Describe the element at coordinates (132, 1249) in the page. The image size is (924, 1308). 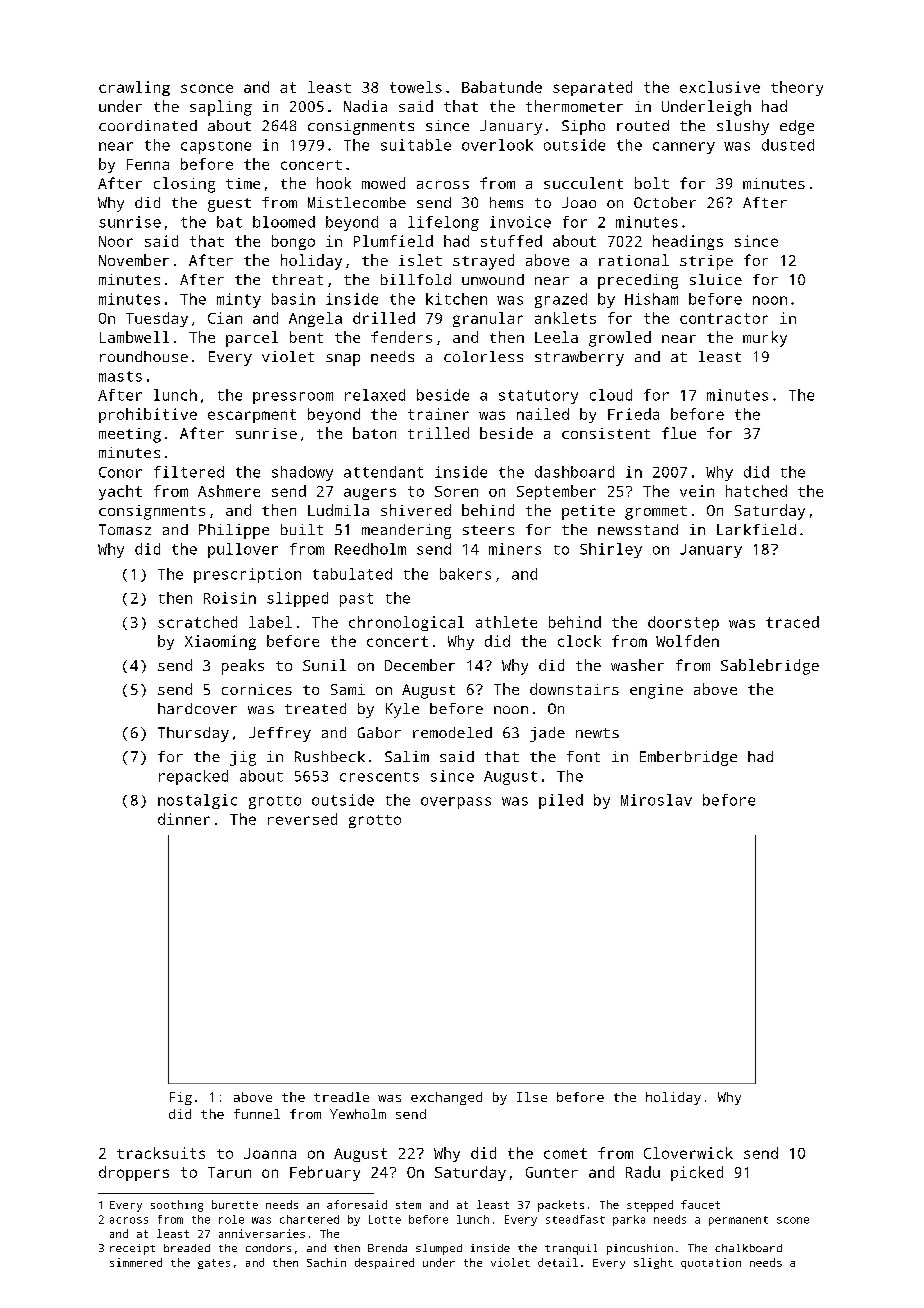
I see `receipt` at that location.
